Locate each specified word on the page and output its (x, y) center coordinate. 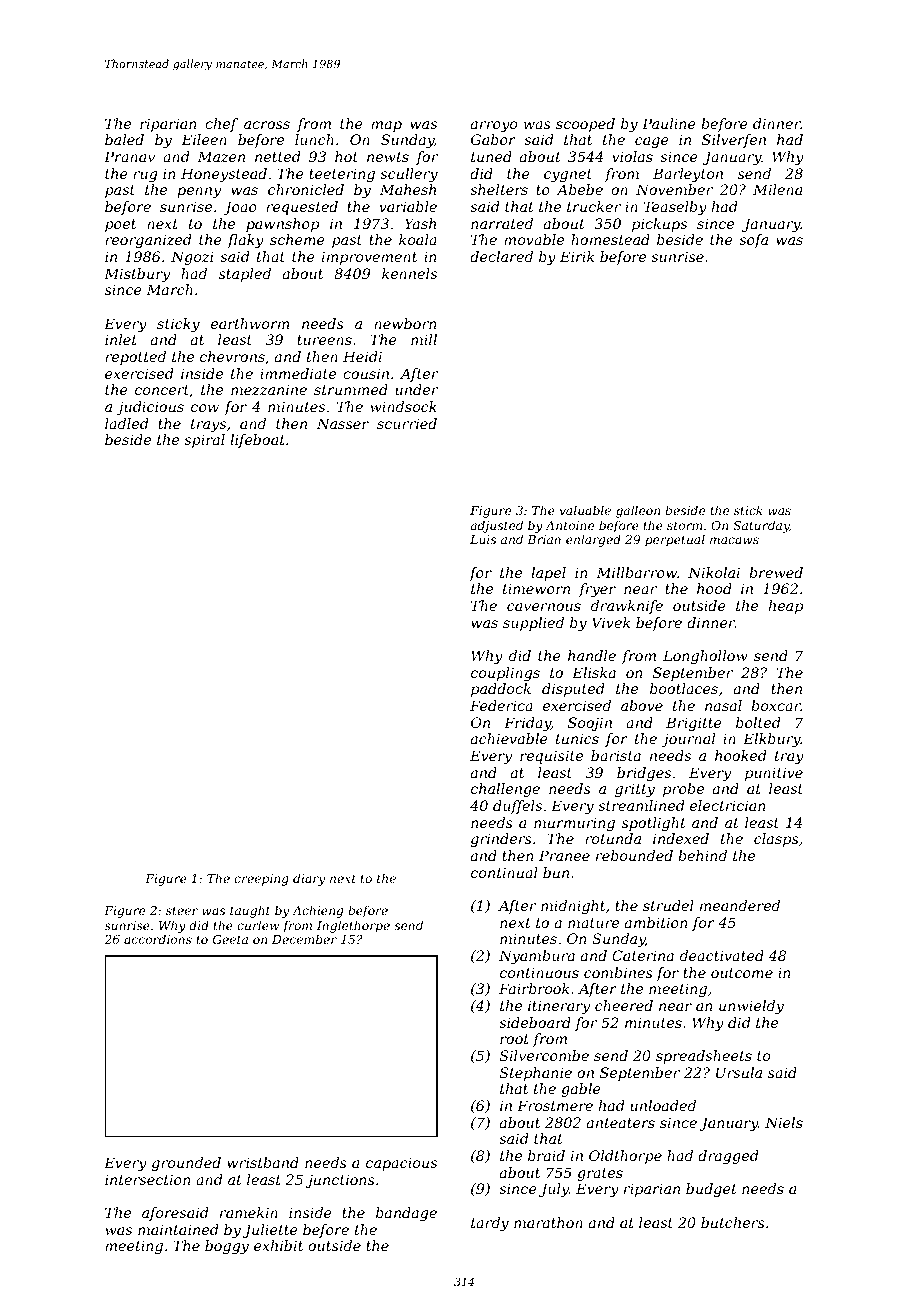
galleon (638, 511)
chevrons (232, 356)
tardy (490, 1224)
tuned (491, 156)
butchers (733, 1222)
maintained (178, 1229)
